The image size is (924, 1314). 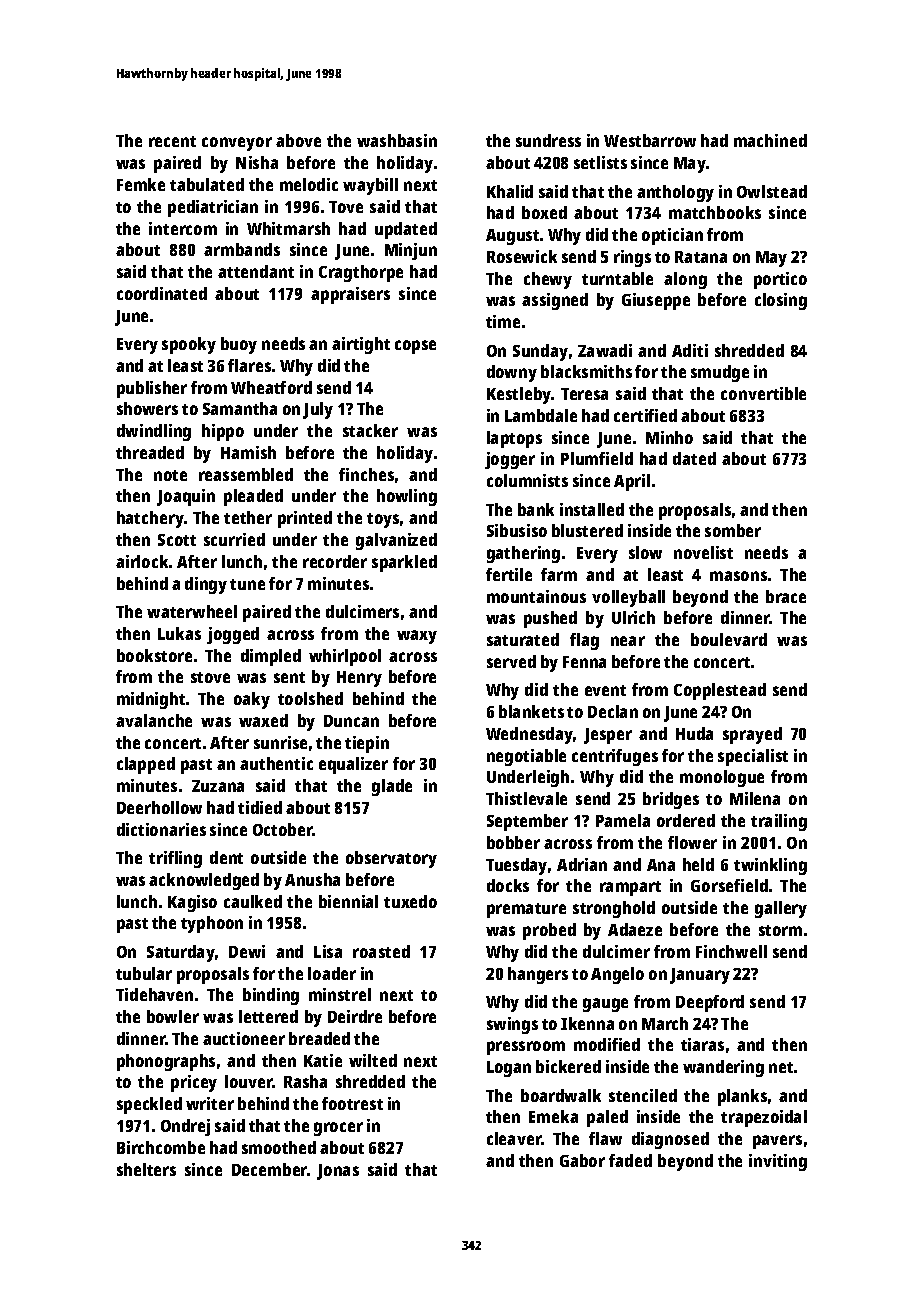 What do you see at coordinates (162, 293) in the document?
I see `coordinated` at bounding box center [162, 293].
